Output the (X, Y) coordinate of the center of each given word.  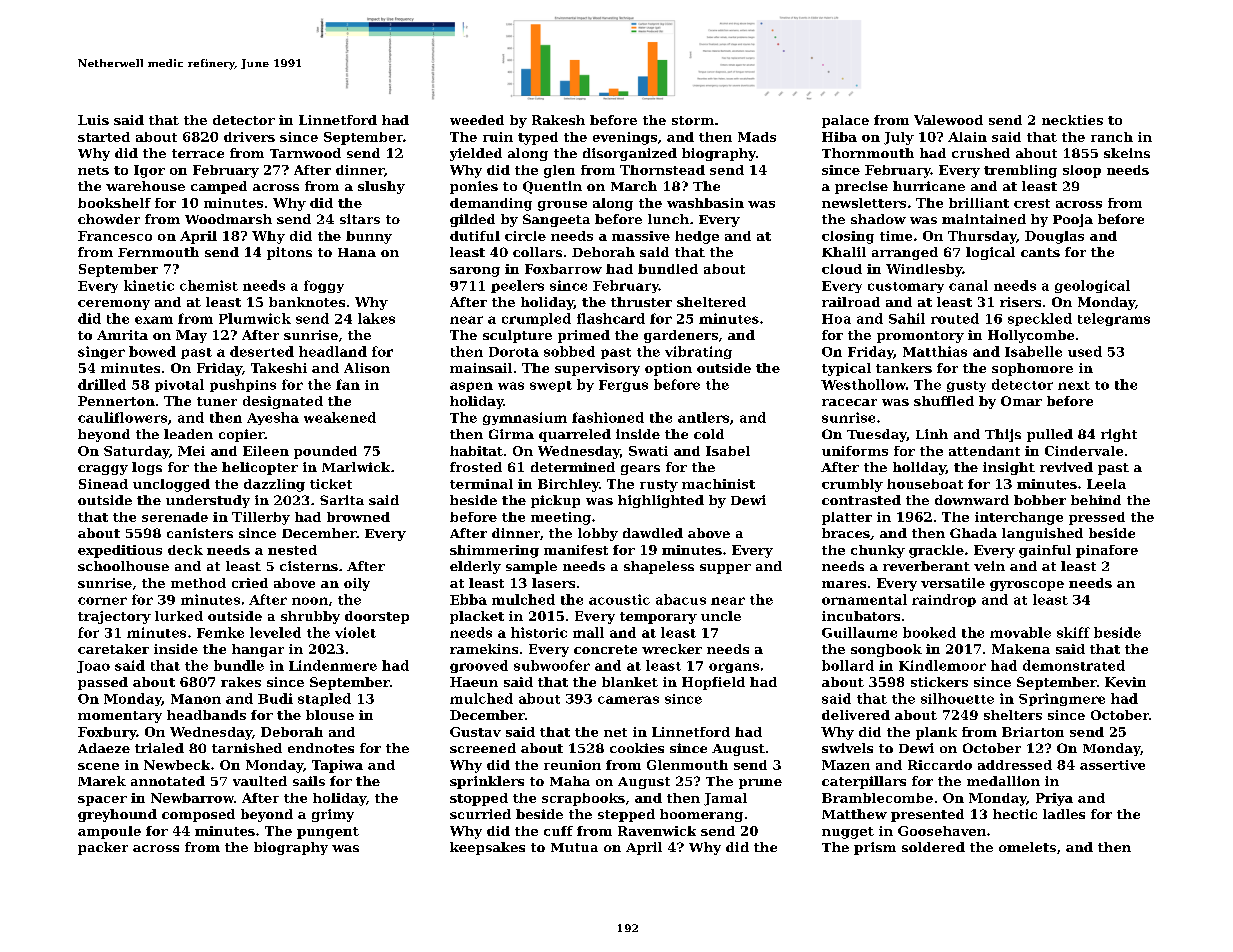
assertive (1112, 765)
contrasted (861, 500)
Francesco (115, 236)
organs (734, 668)
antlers (703, 417)
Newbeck (177, 765)
